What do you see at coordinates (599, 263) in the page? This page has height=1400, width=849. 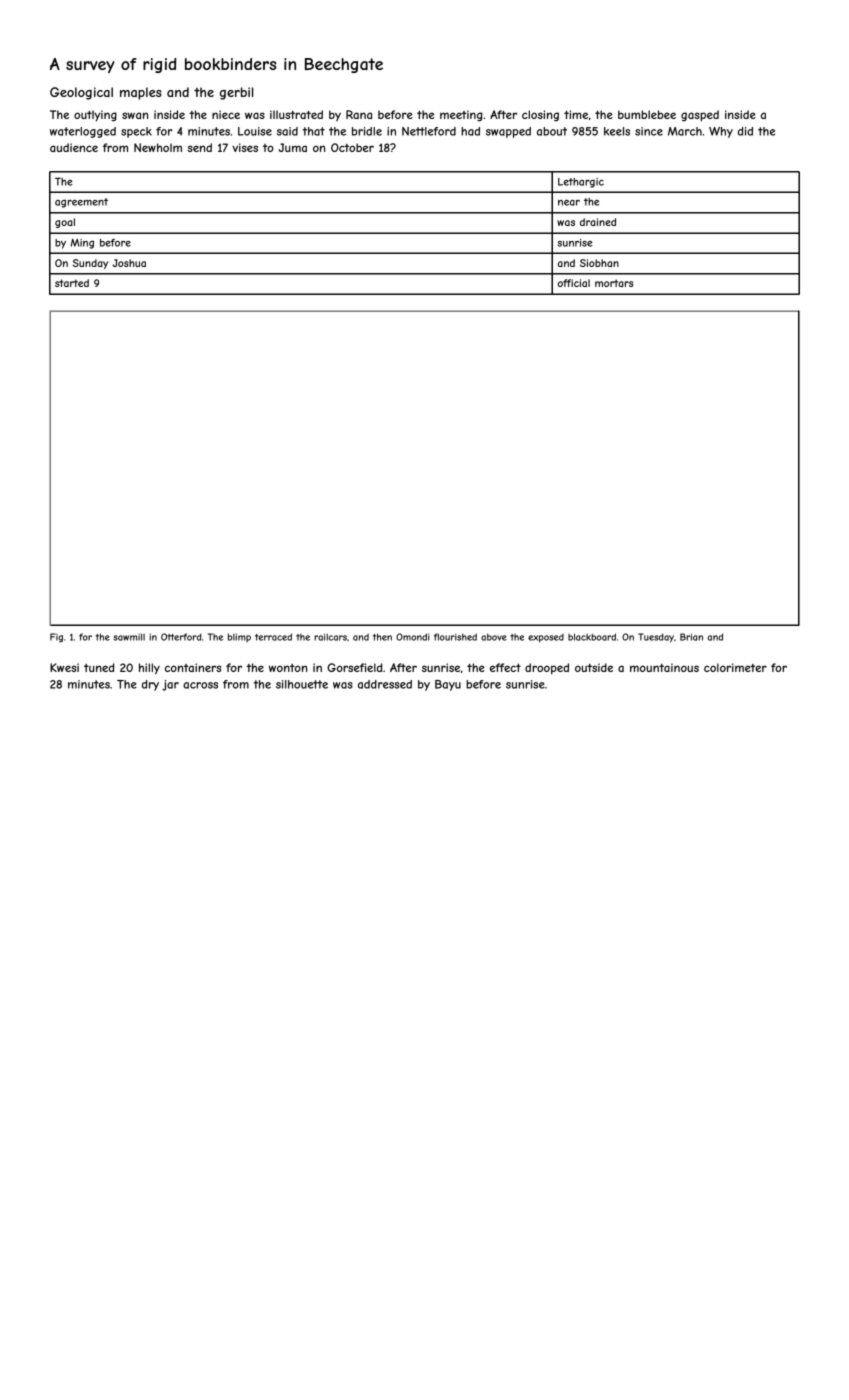 I see `Siobhan` at bounding box center [599, 263].
